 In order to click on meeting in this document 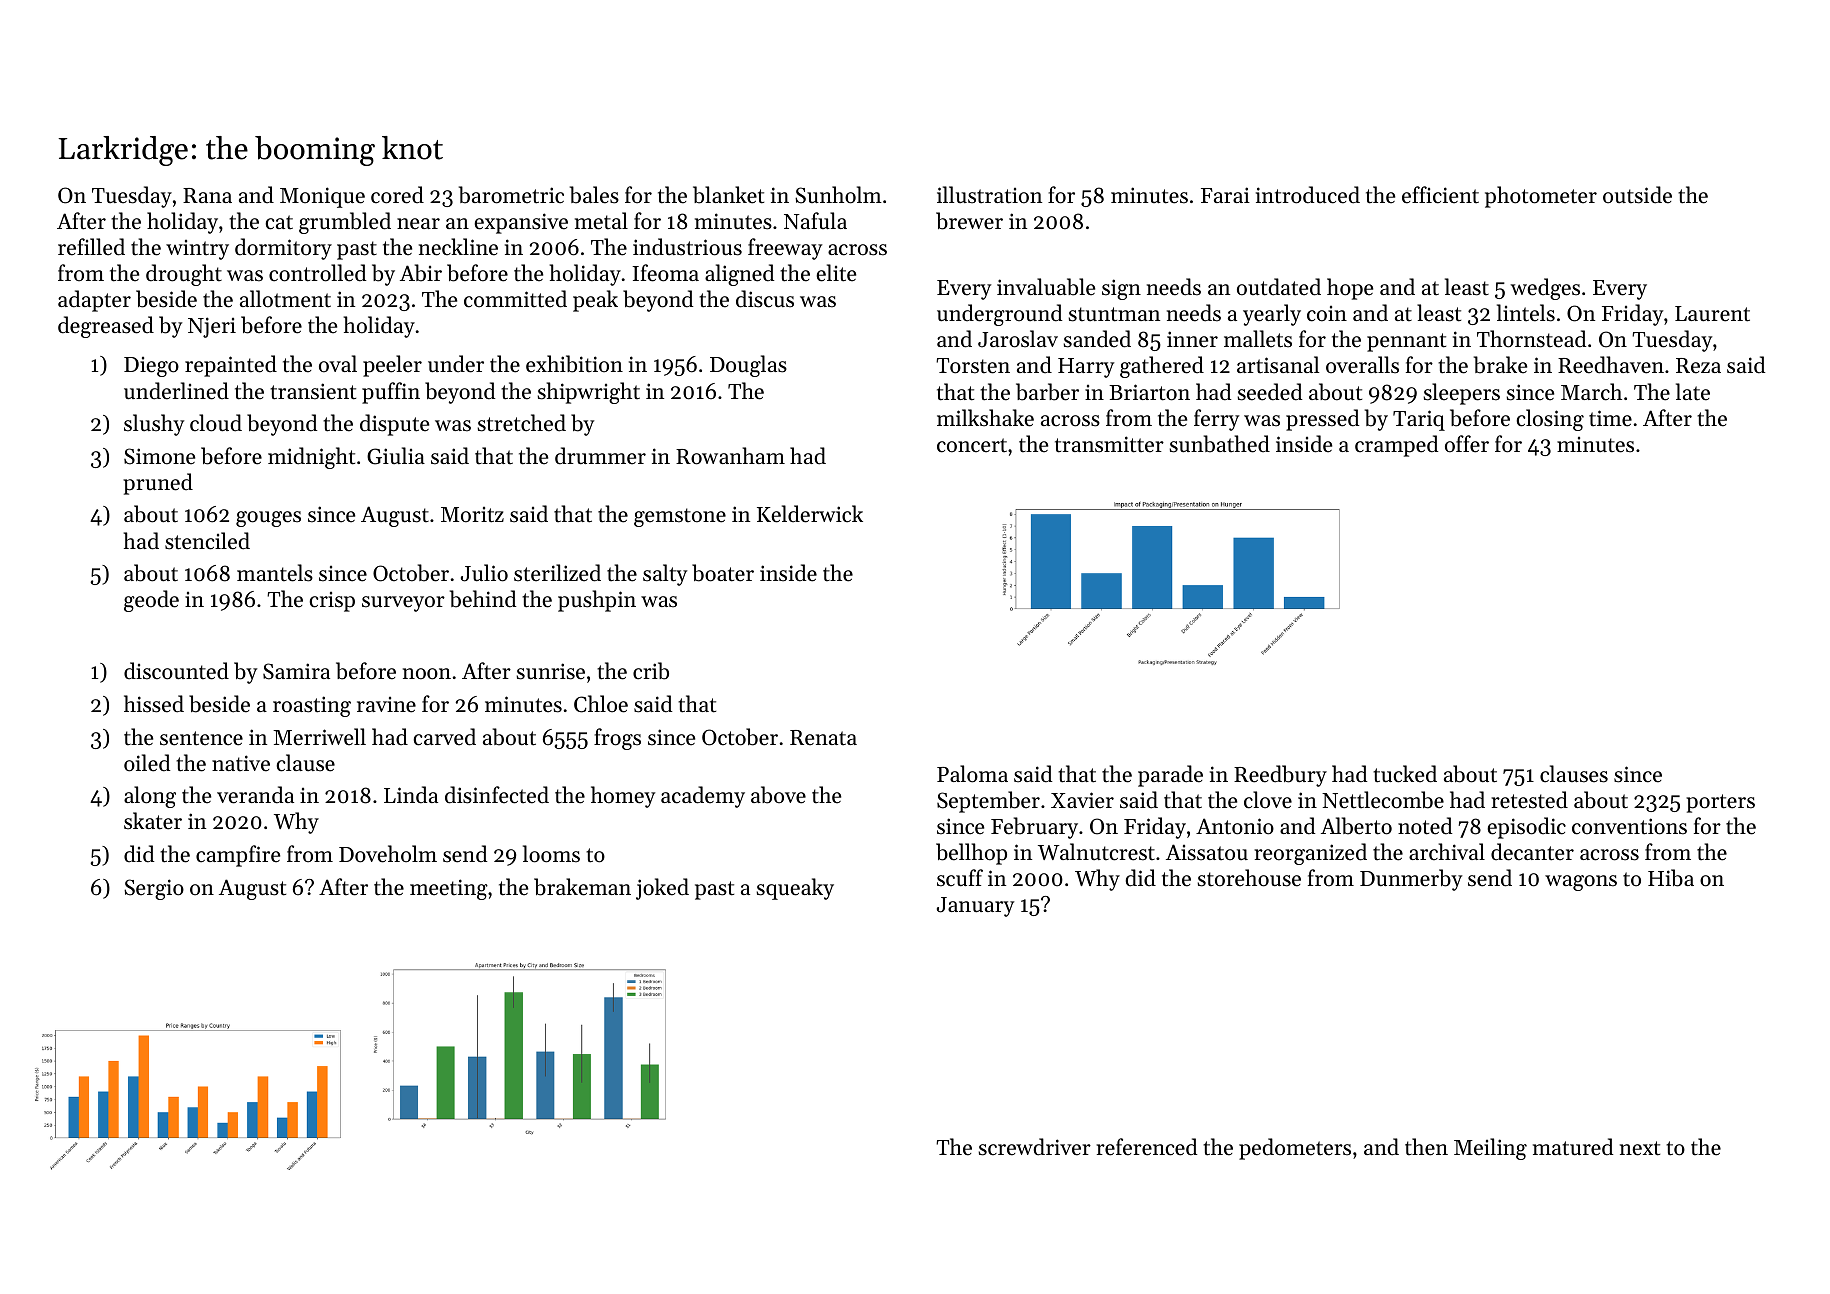, I will do `click(449, 889)`.
